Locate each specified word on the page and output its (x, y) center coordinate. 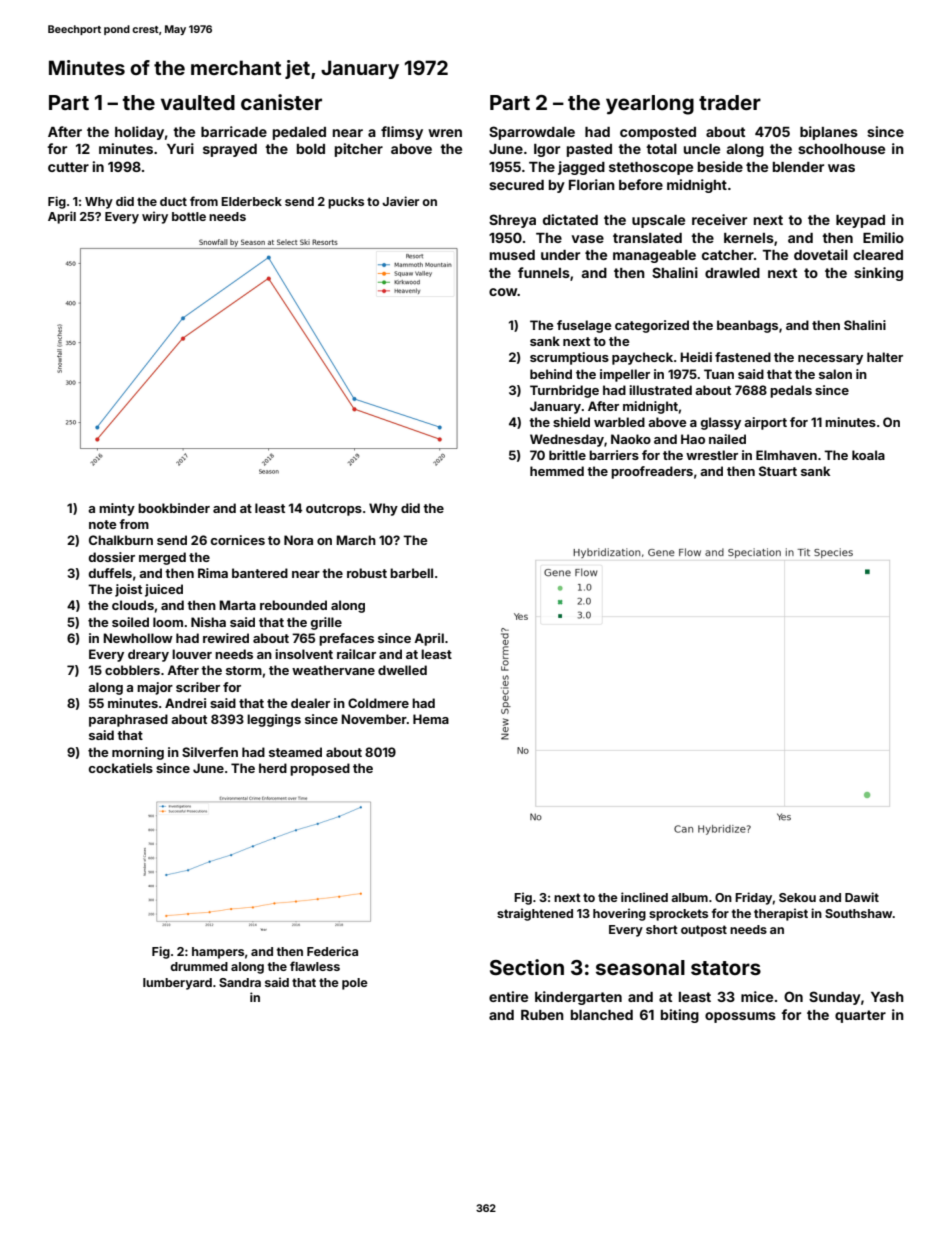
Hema (431, 719)
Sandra (240, 982)
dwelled (402, 670)
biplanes (829, 133)
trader (730, 102)
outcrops (334, 510)
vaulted (198, 102)
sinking (878, 274)
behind (551, 374)
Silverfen (210, 752)
